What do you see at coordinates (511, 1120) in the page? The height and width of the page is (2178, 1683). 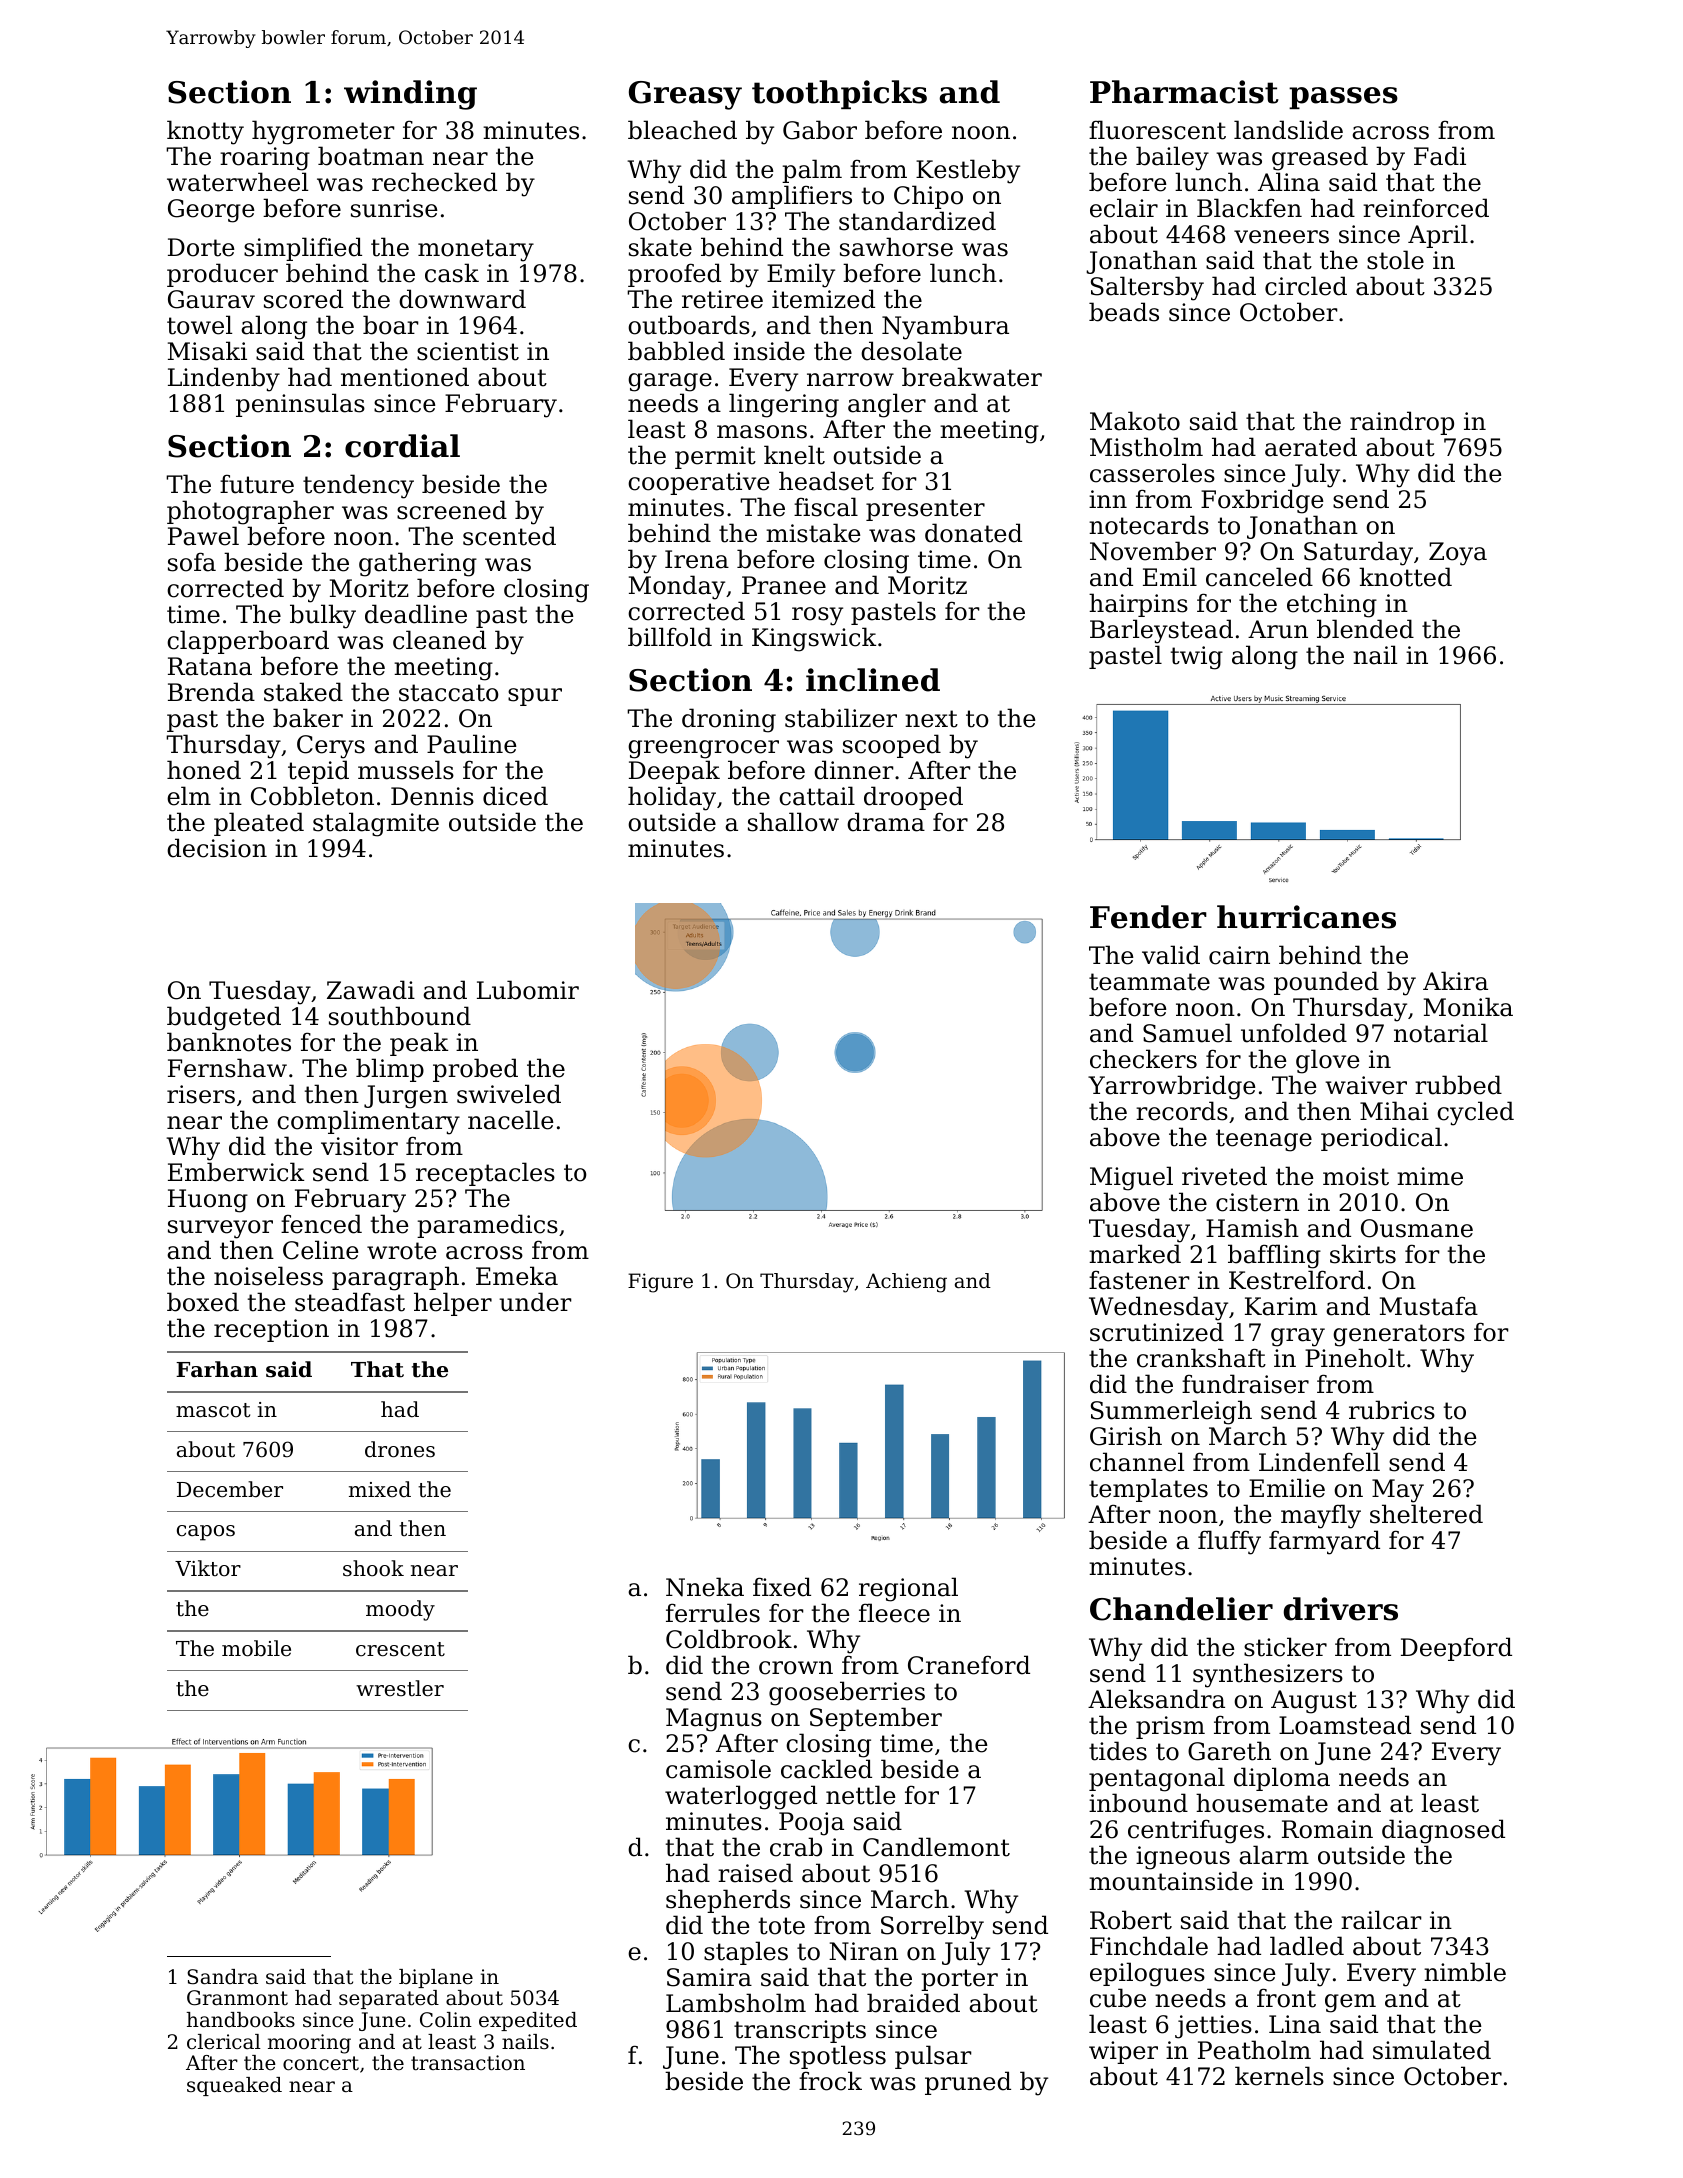 I see `nacelle` at bounding box center [511, 1120].
